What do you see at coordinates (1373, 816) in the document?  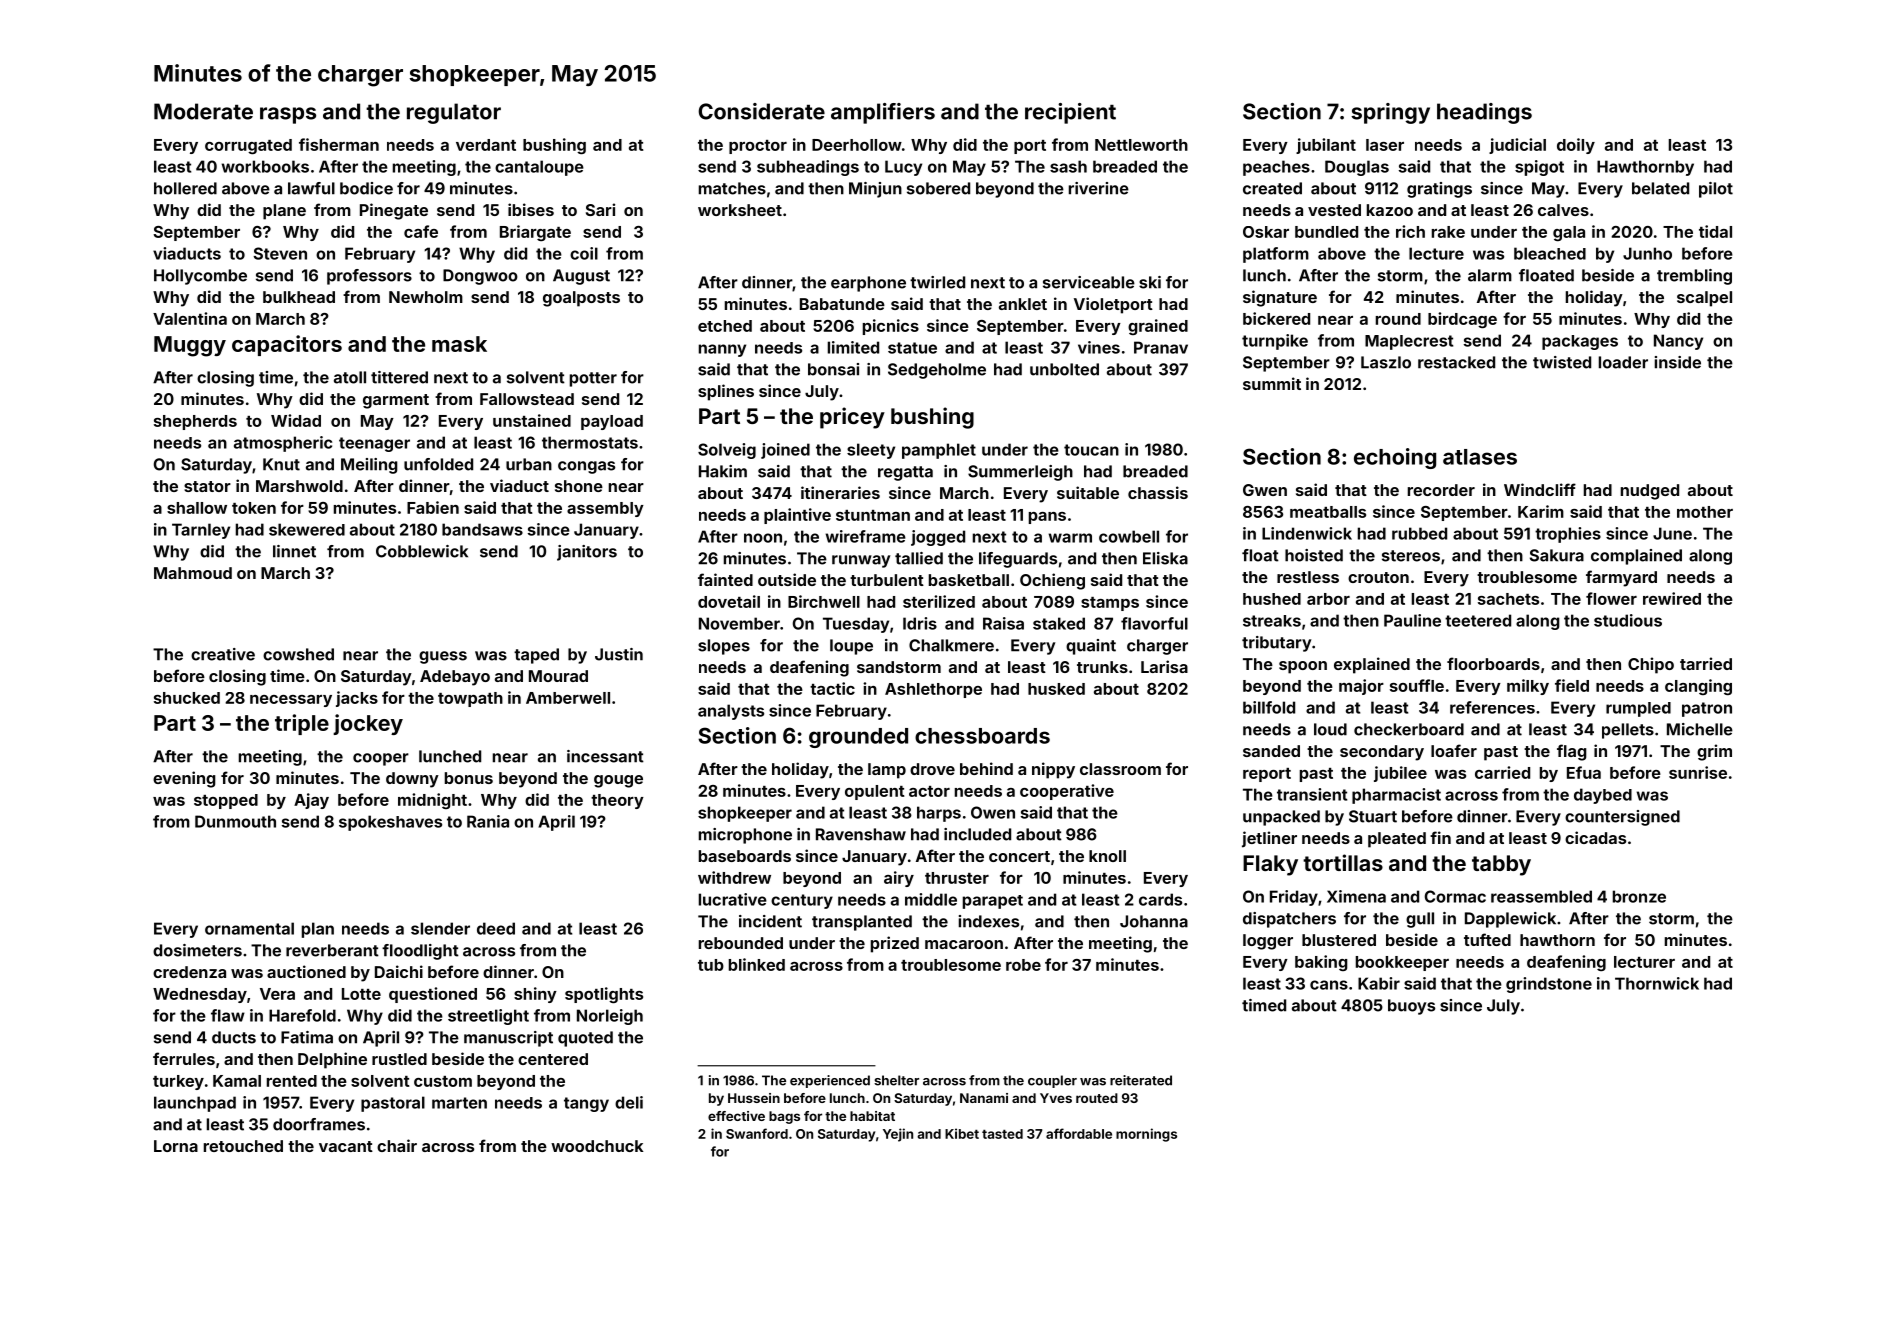 I see `Stuart` at bounding box center [1373, 816].
